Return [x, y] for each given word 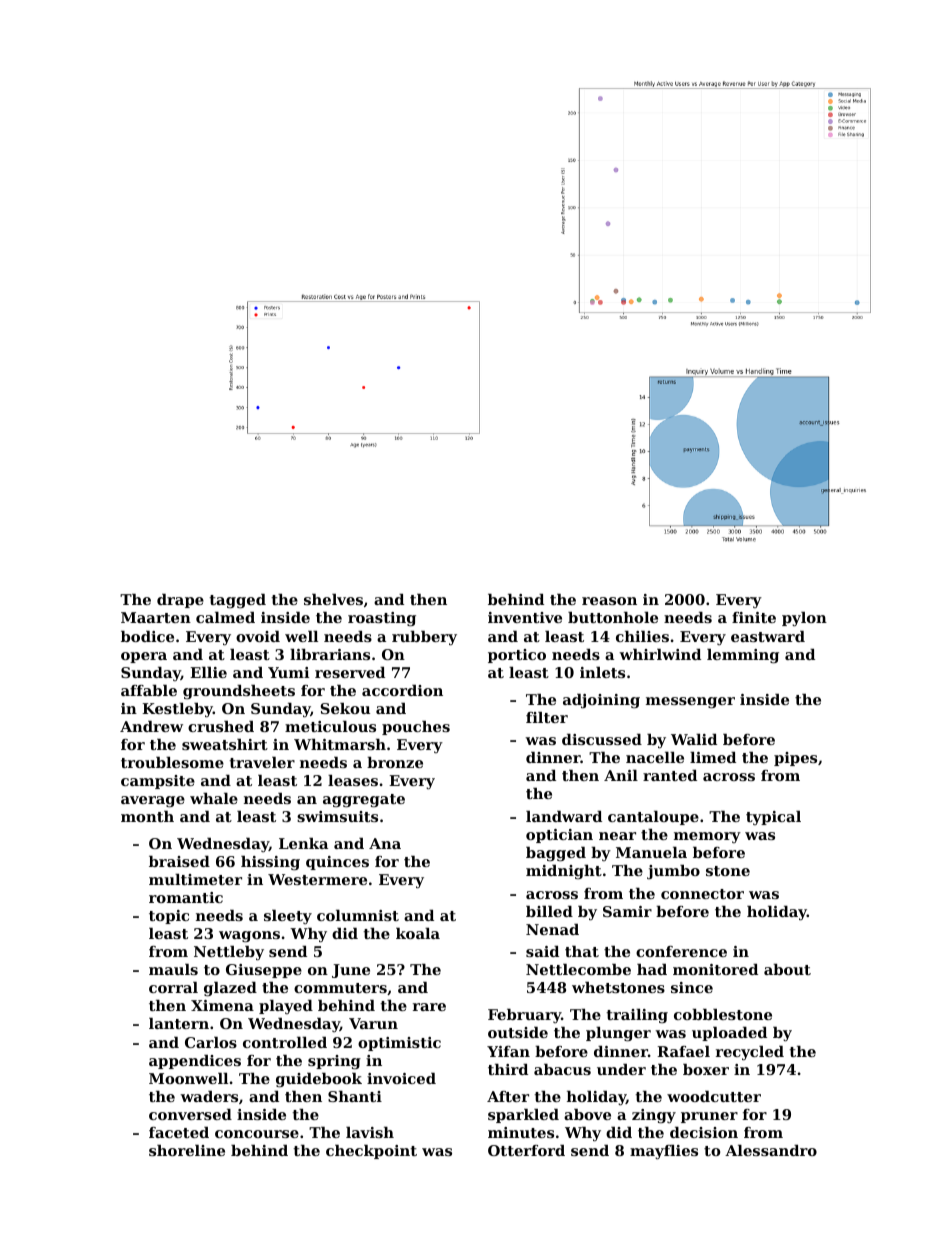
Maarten [156, 617]
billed [549, 911]
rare [429, 1007]
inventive [525, 617]
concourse [257, 1134]
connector [702, 894]
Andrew [151, 726]
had [652, 969]
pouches [416, 728]
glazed [230, 989]
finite [754, 617]
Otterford [526, 1150]
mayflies [664, 1152]
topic [169, 917]
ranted [670, 775]
